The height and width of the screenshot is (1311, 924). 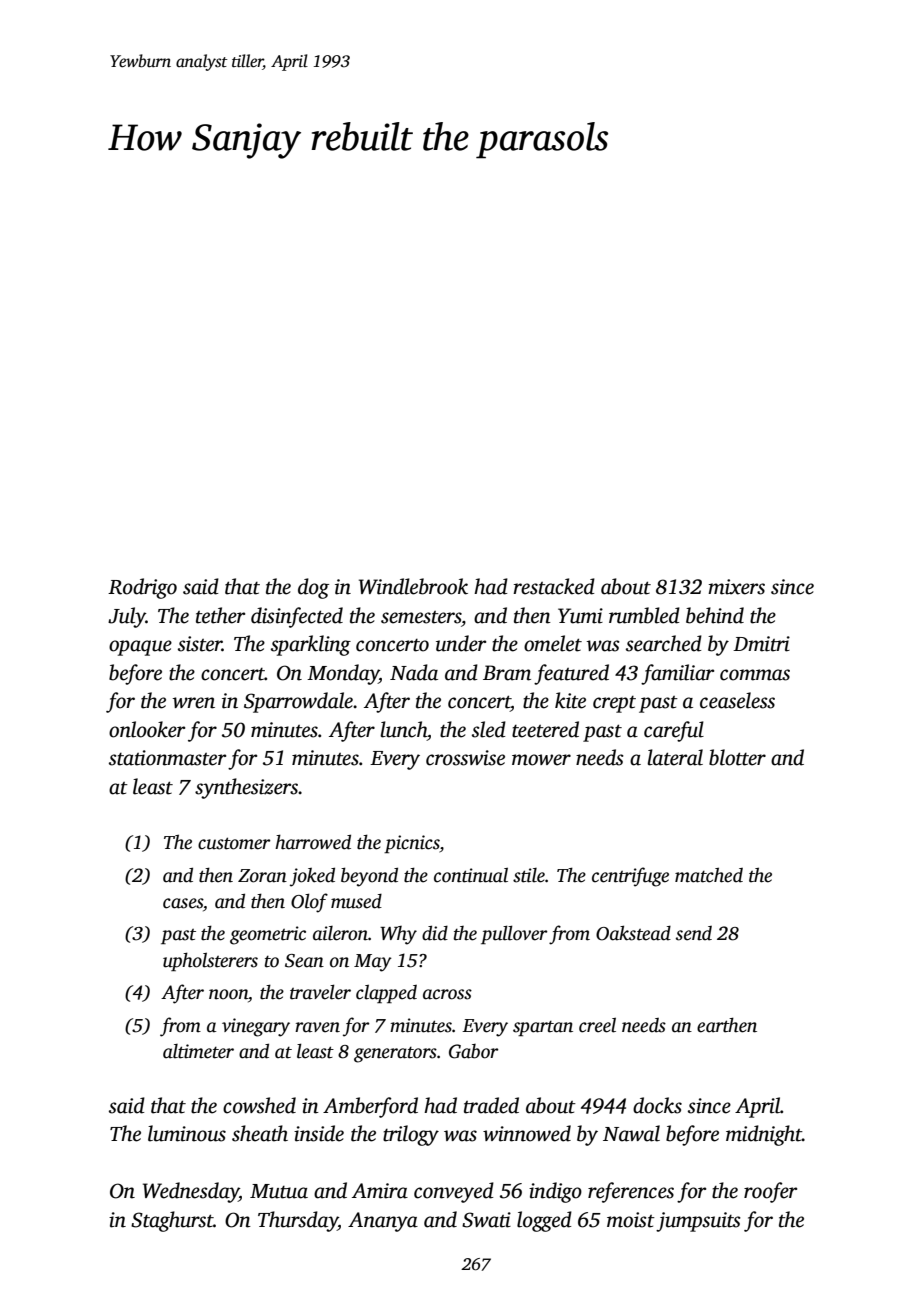 I want to click on indigo, so click(x=555, y=1192).
